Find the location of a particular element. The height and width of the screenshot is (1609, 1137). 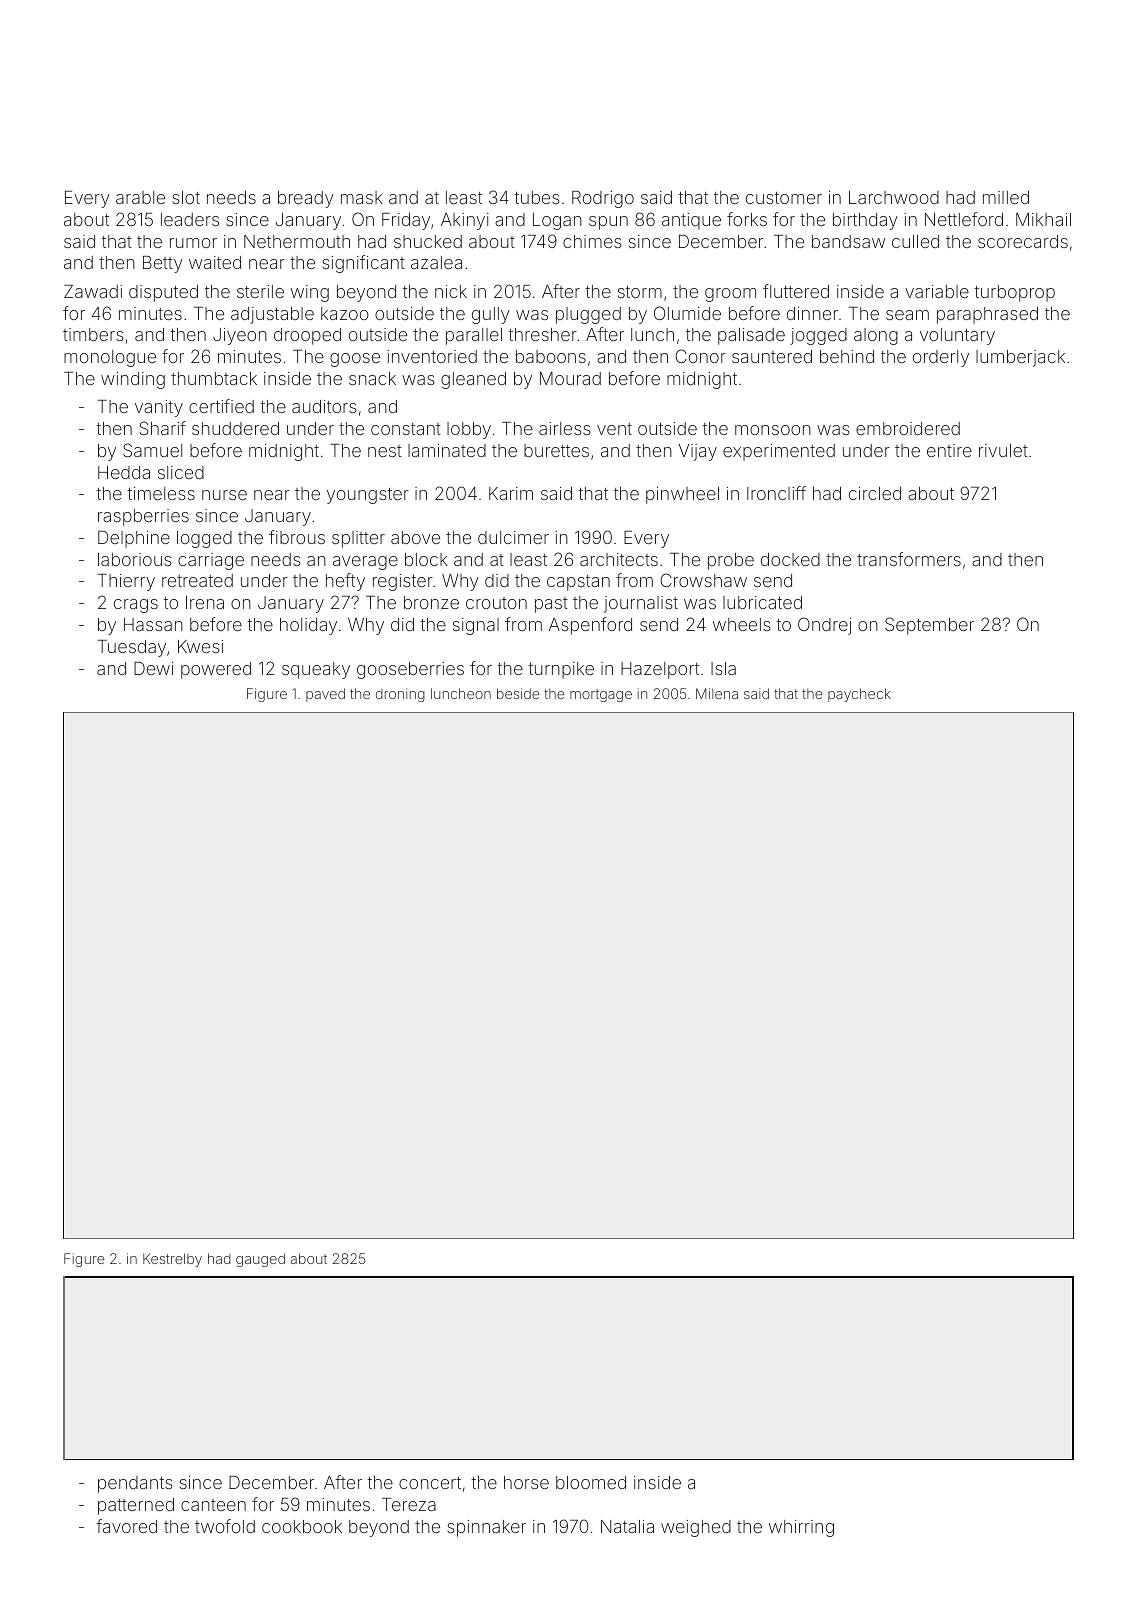

customer is located at coordinates (784, 198).
